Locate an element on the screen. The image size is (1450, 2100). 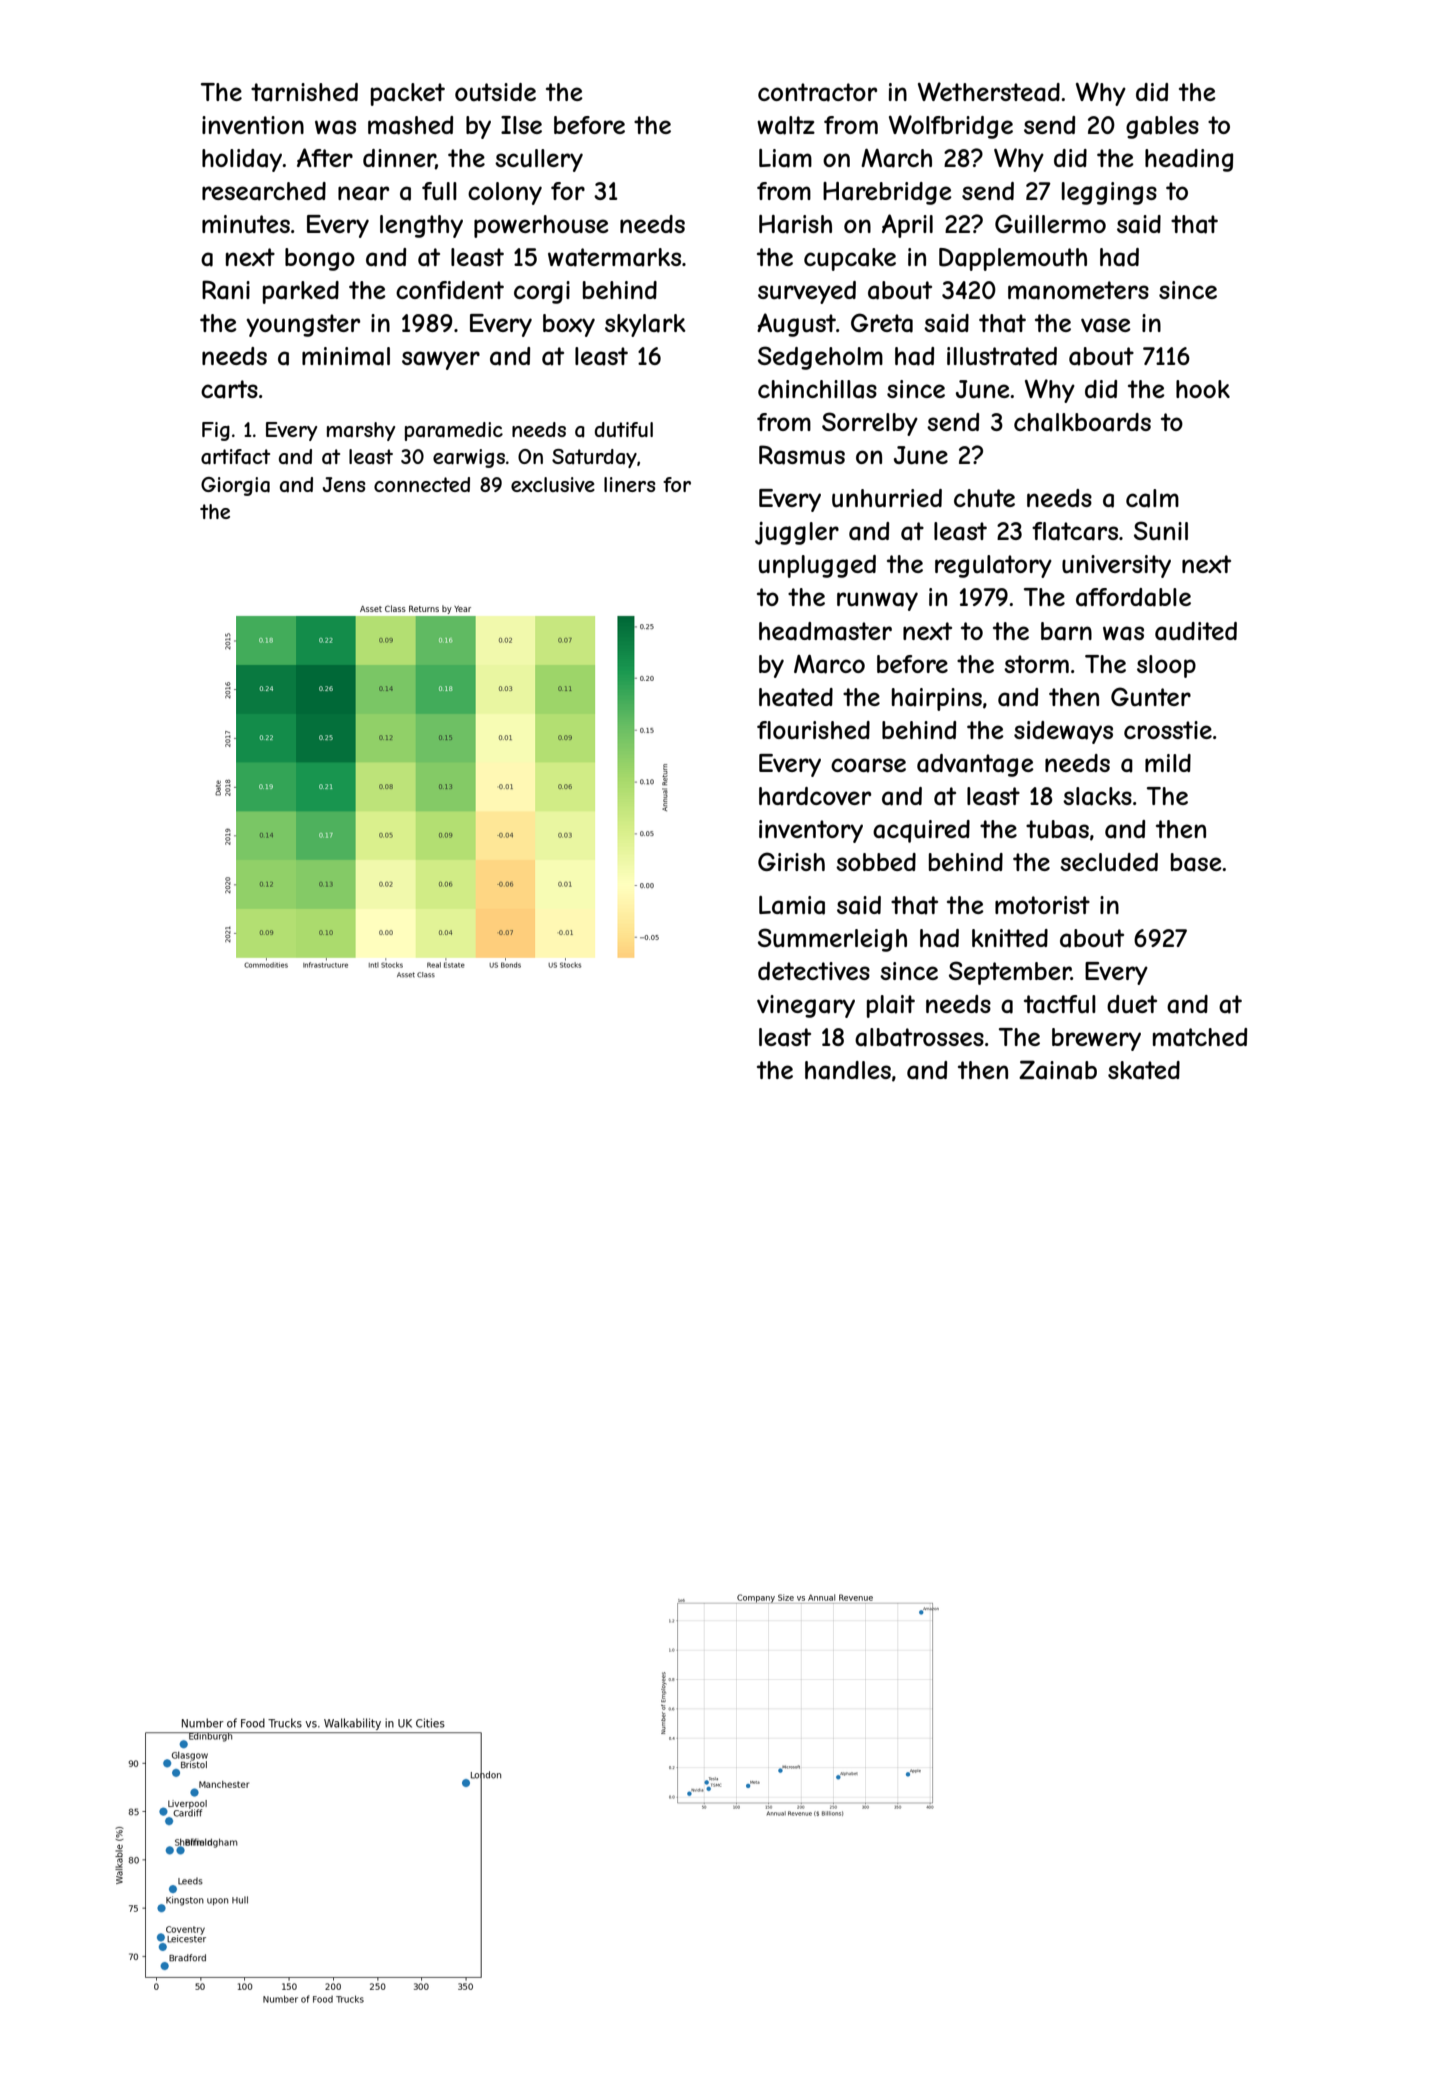
liners is located at coordinates (630, 484).
